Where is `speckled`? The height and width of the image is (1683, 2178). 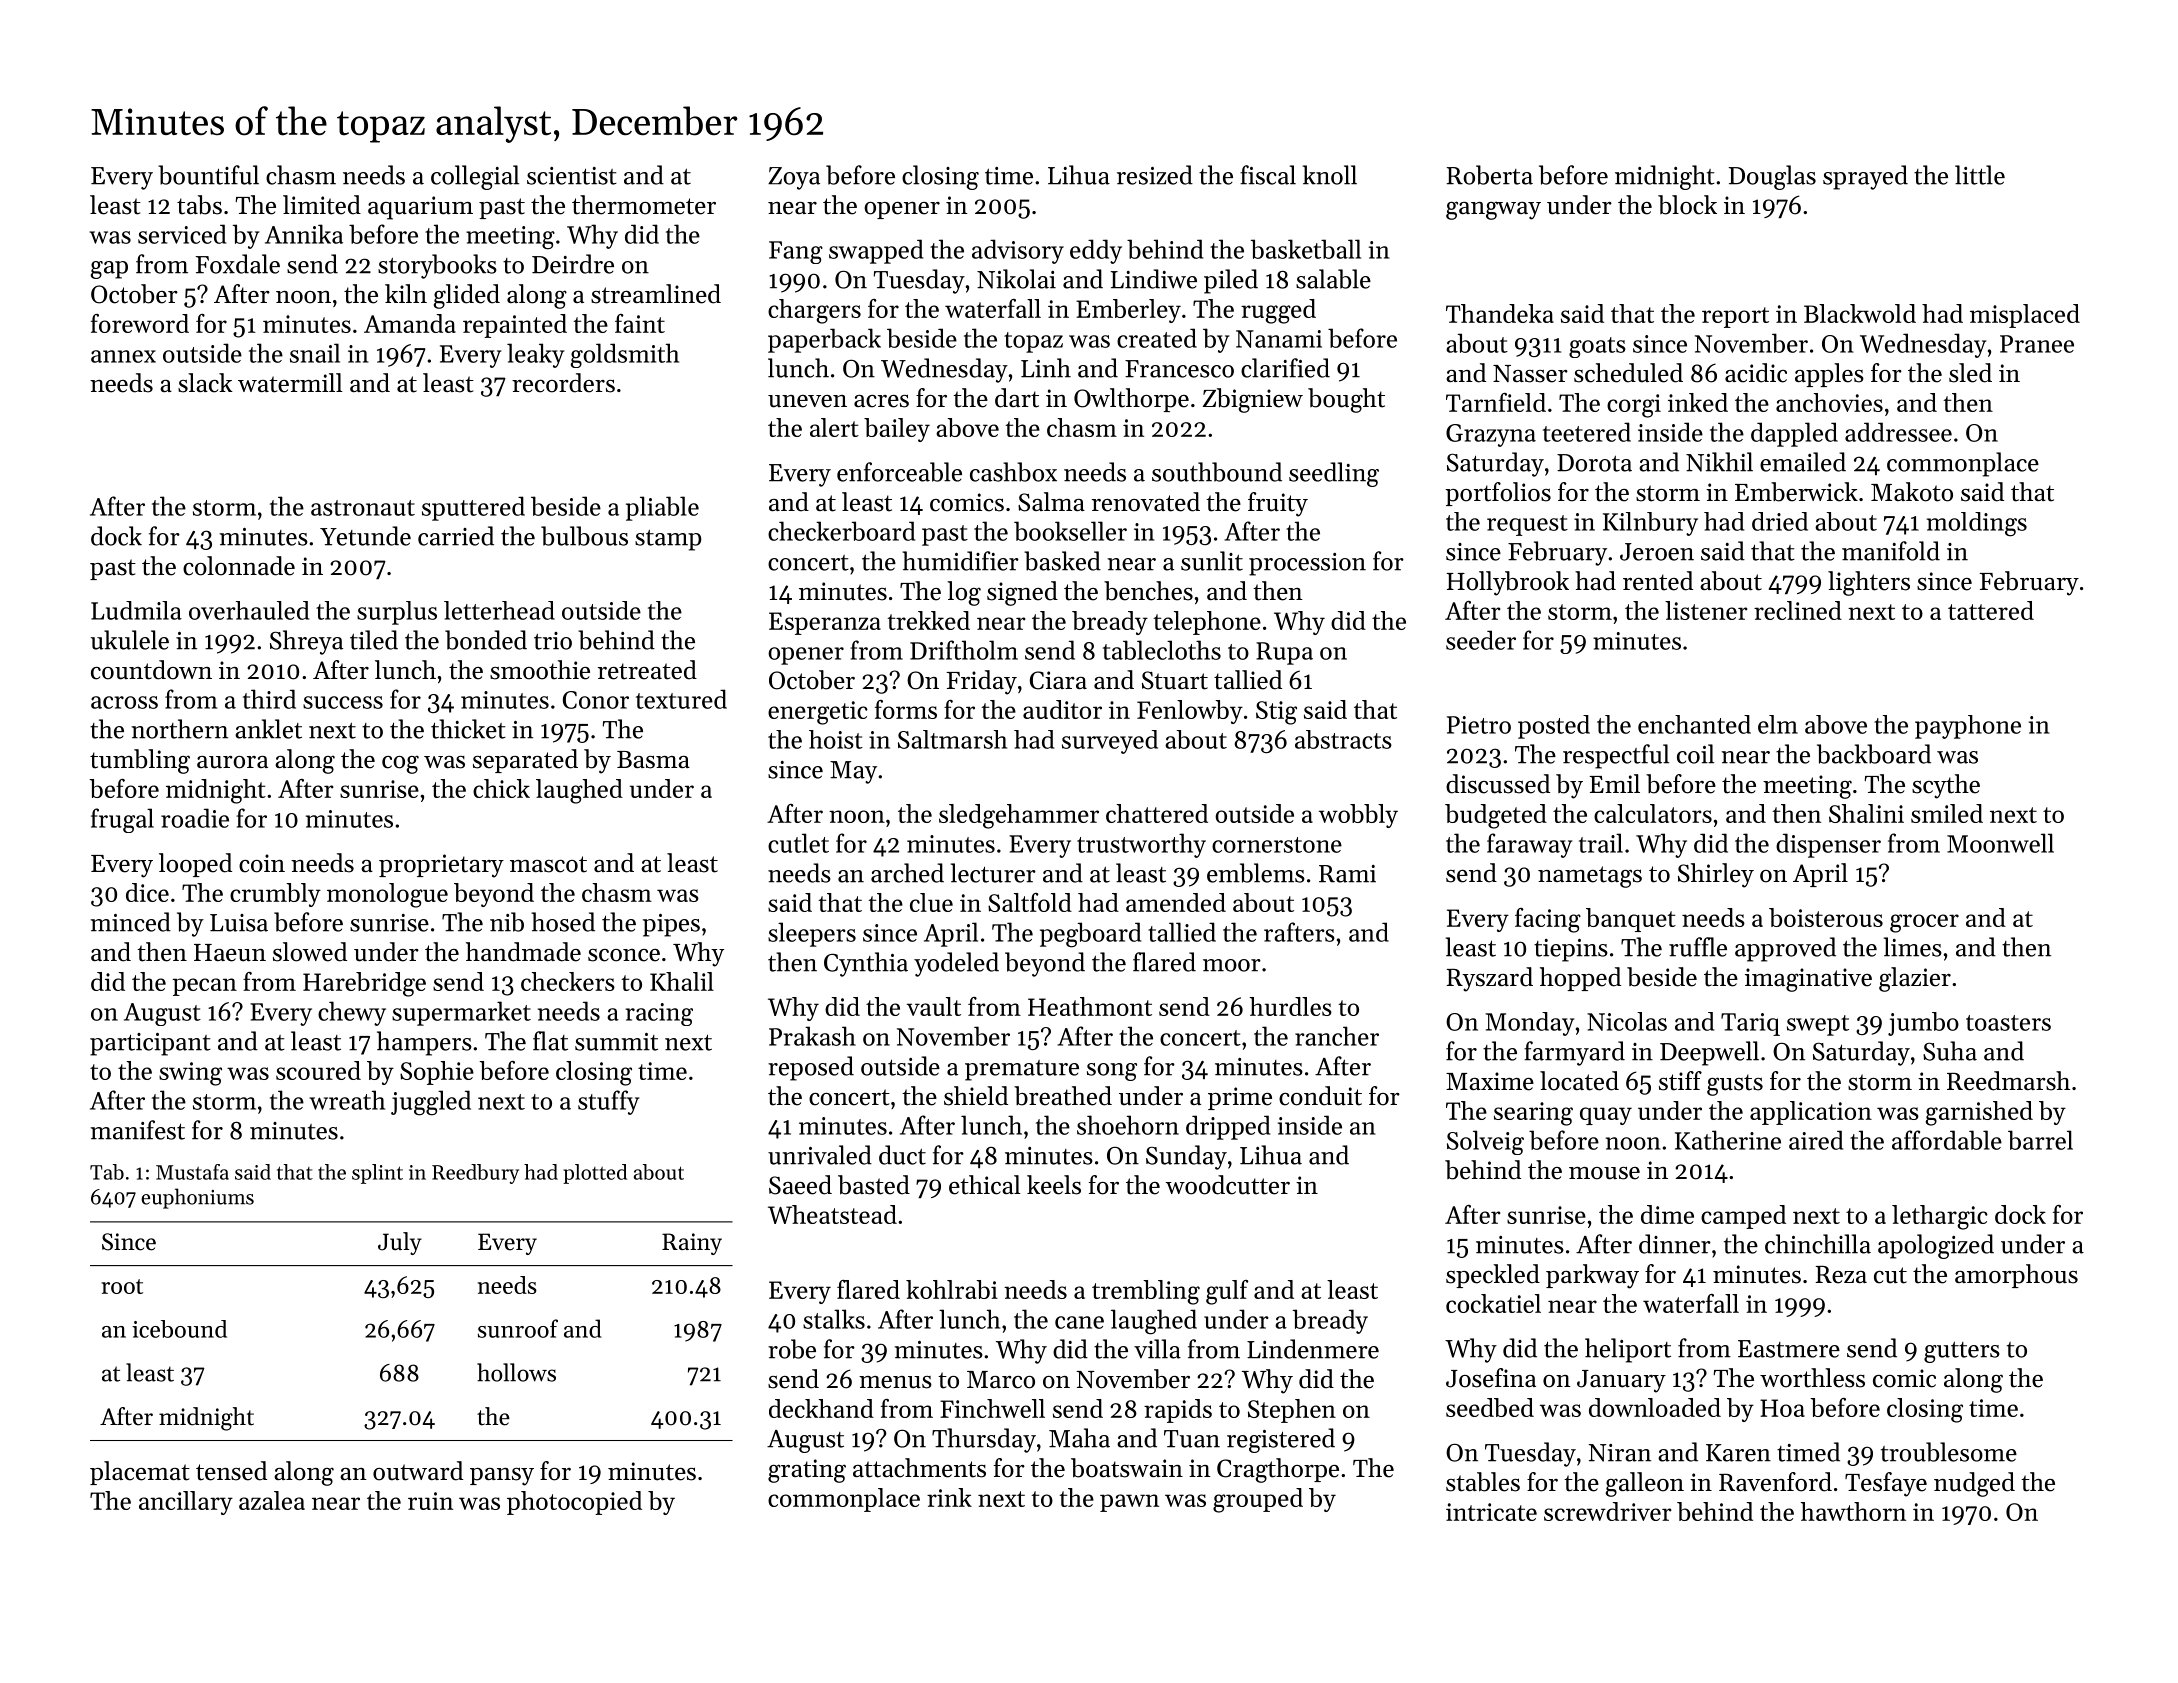 speckled is located at coordinates (1493, 1276).
